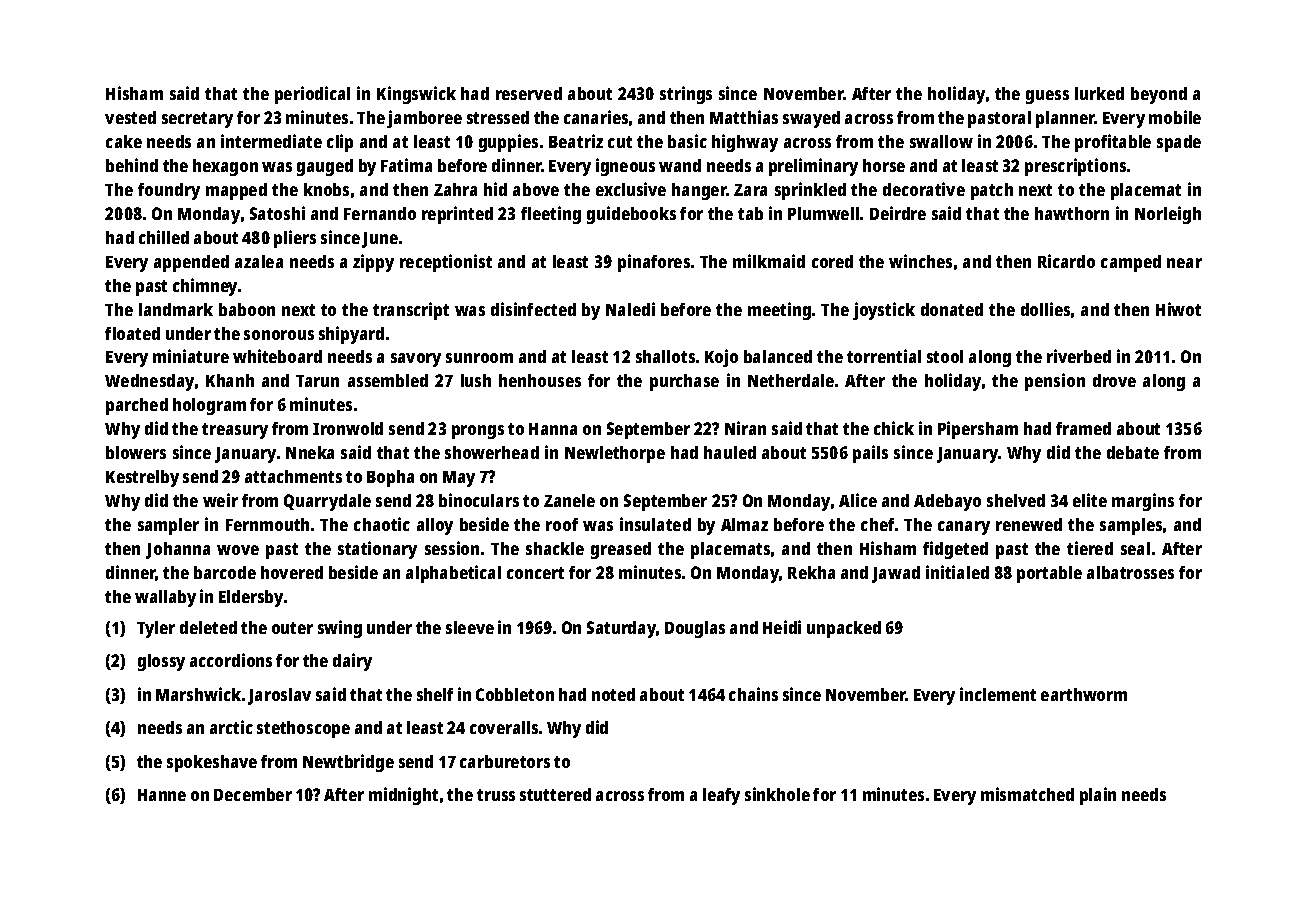 This screenshot has height=924, width=1308. Describe the element at coordinates (1130, 572) in the screenshot. I see `albatrosses` at that location.
